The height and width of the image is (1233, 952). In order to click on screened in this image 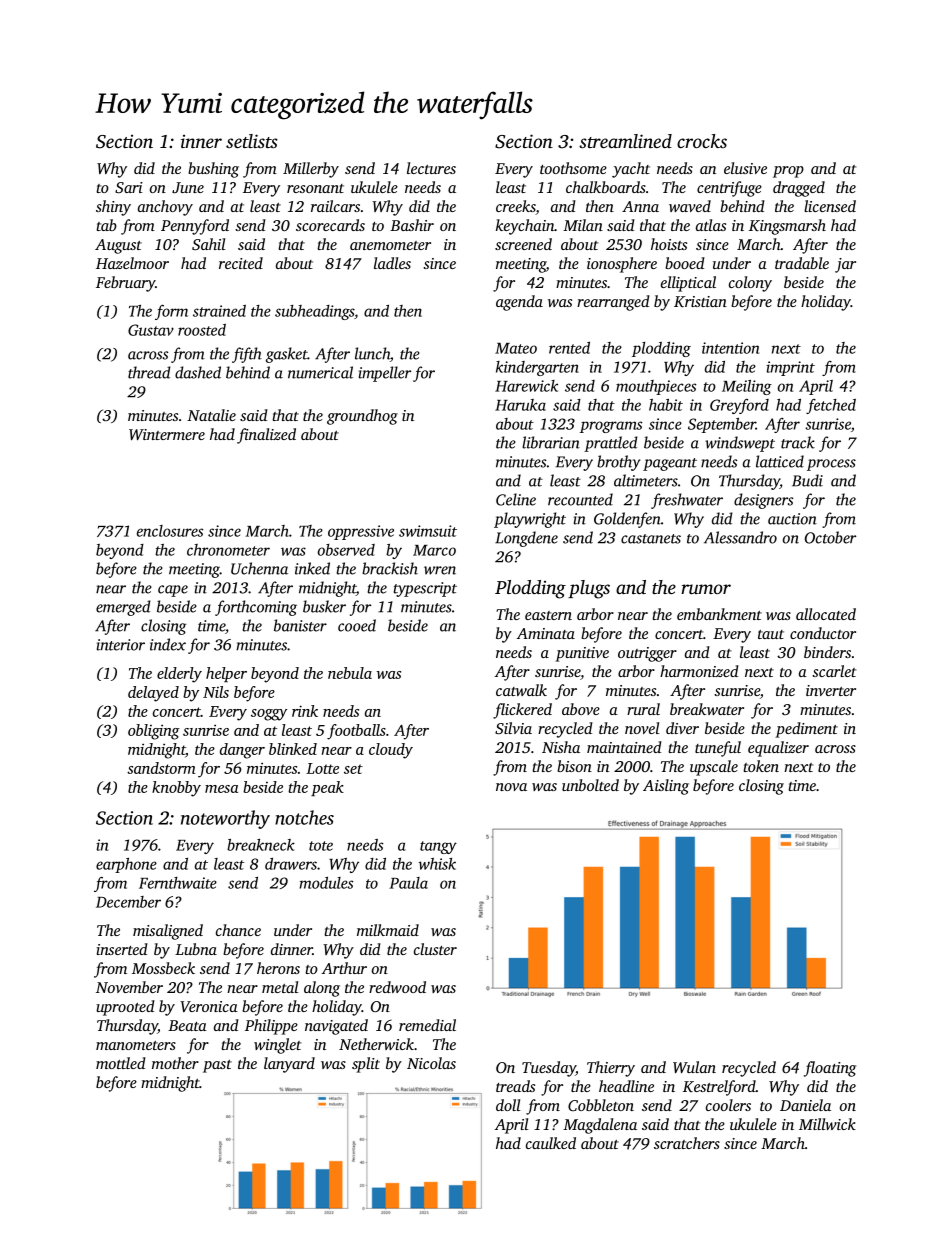, I will do `click(523, 244)`.
